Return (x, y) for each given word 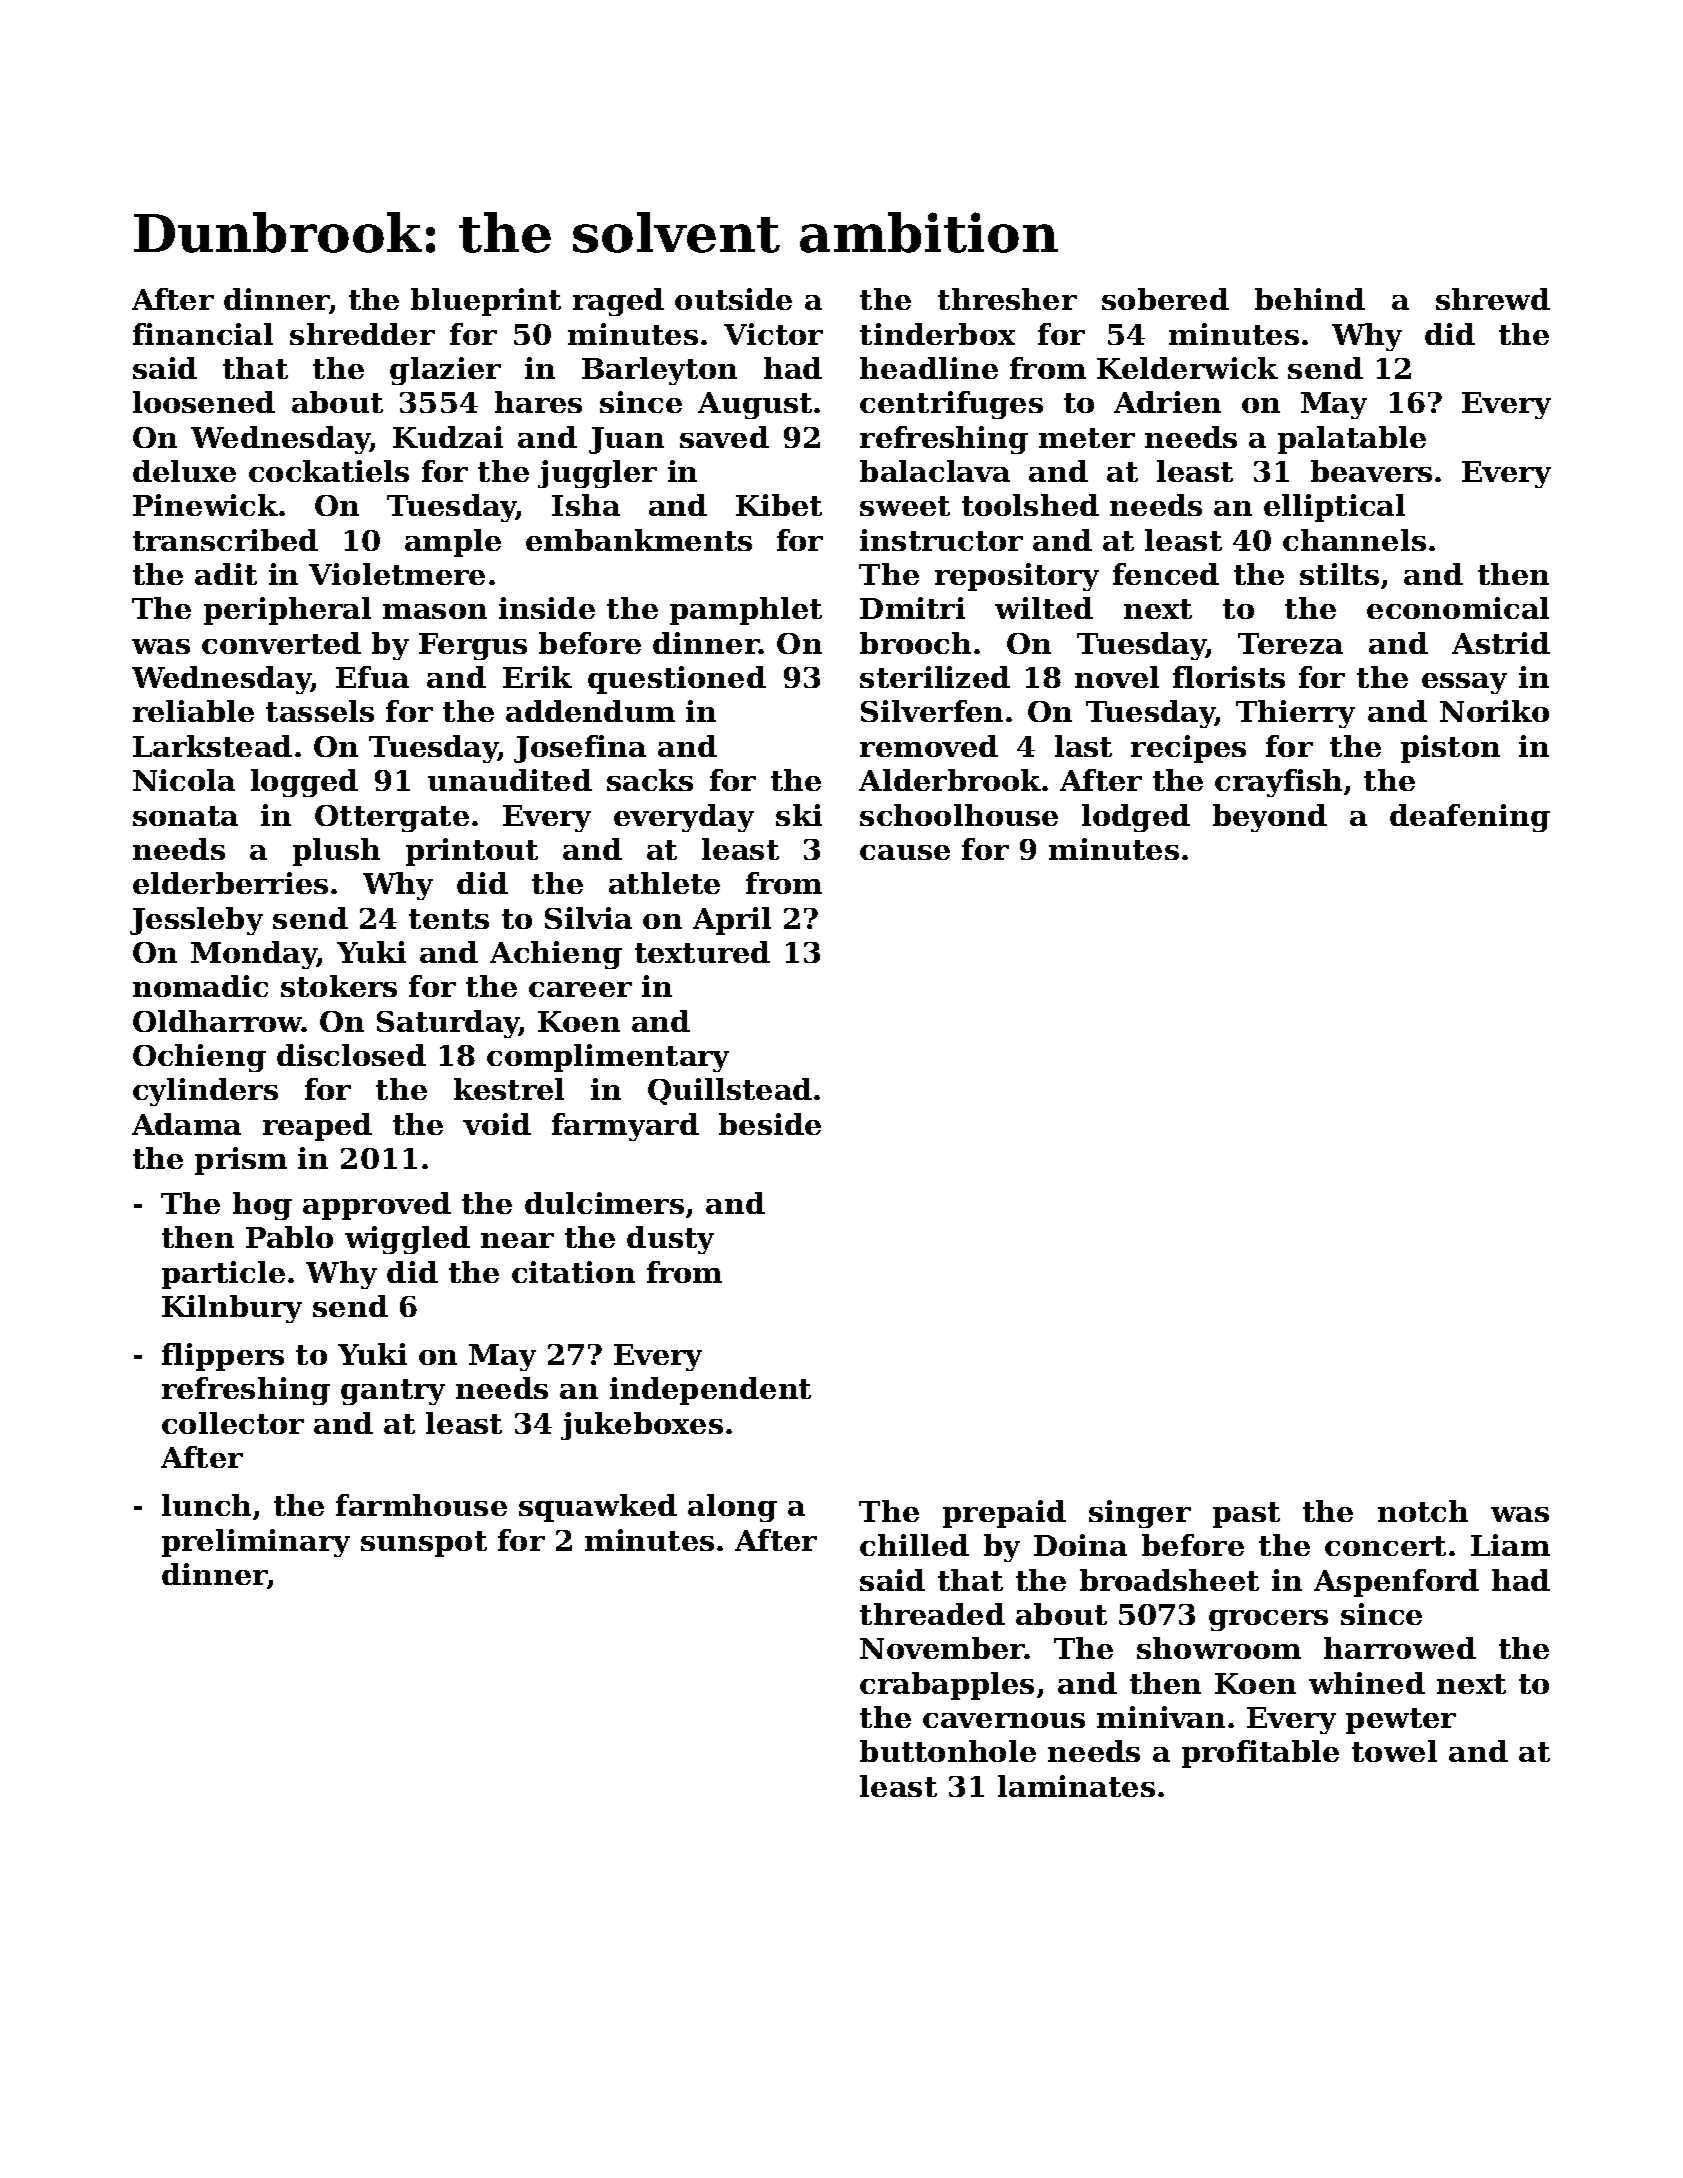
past (1246, 1515)
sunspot (424, 1544)
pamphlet (746, 611)
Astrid (1501, 643)
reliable (193, 711)
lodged (1136, 818)
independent (710, 1391)
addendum (590, 711)
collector (233, 1423)
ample (453, 543)
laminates (1076, 1786)
